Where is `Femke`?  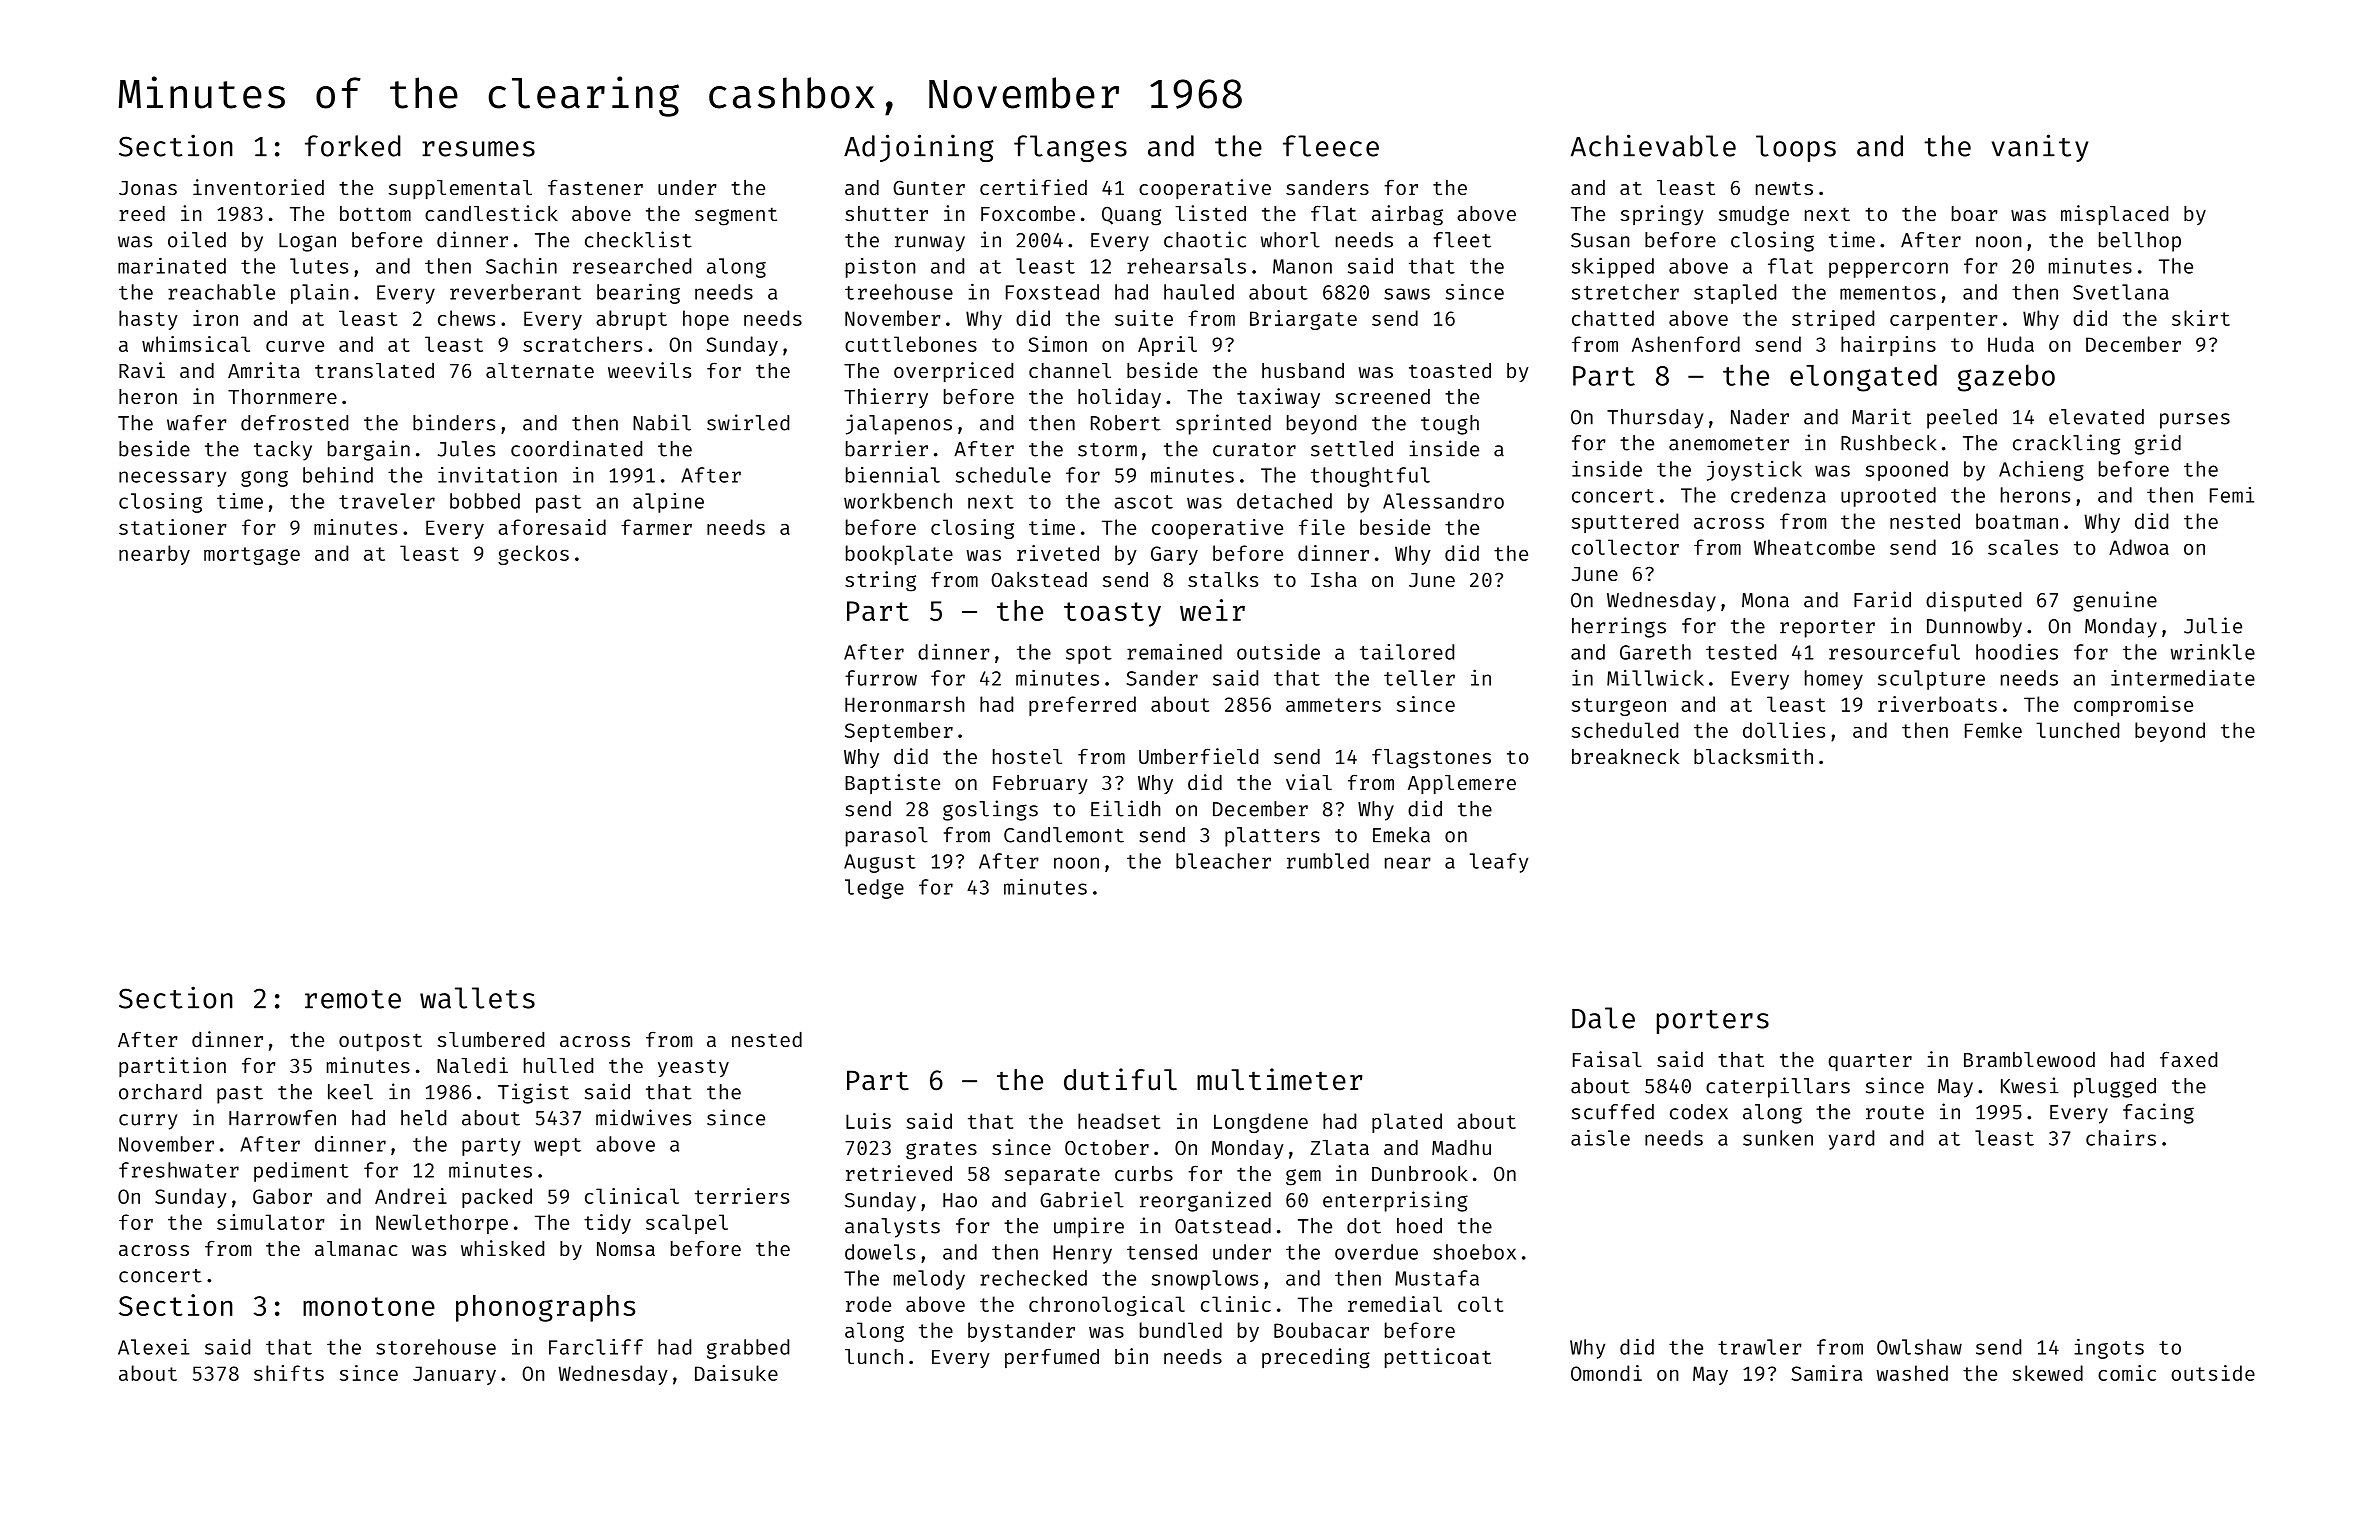
Femke is located at coordinates (1993, 730).
